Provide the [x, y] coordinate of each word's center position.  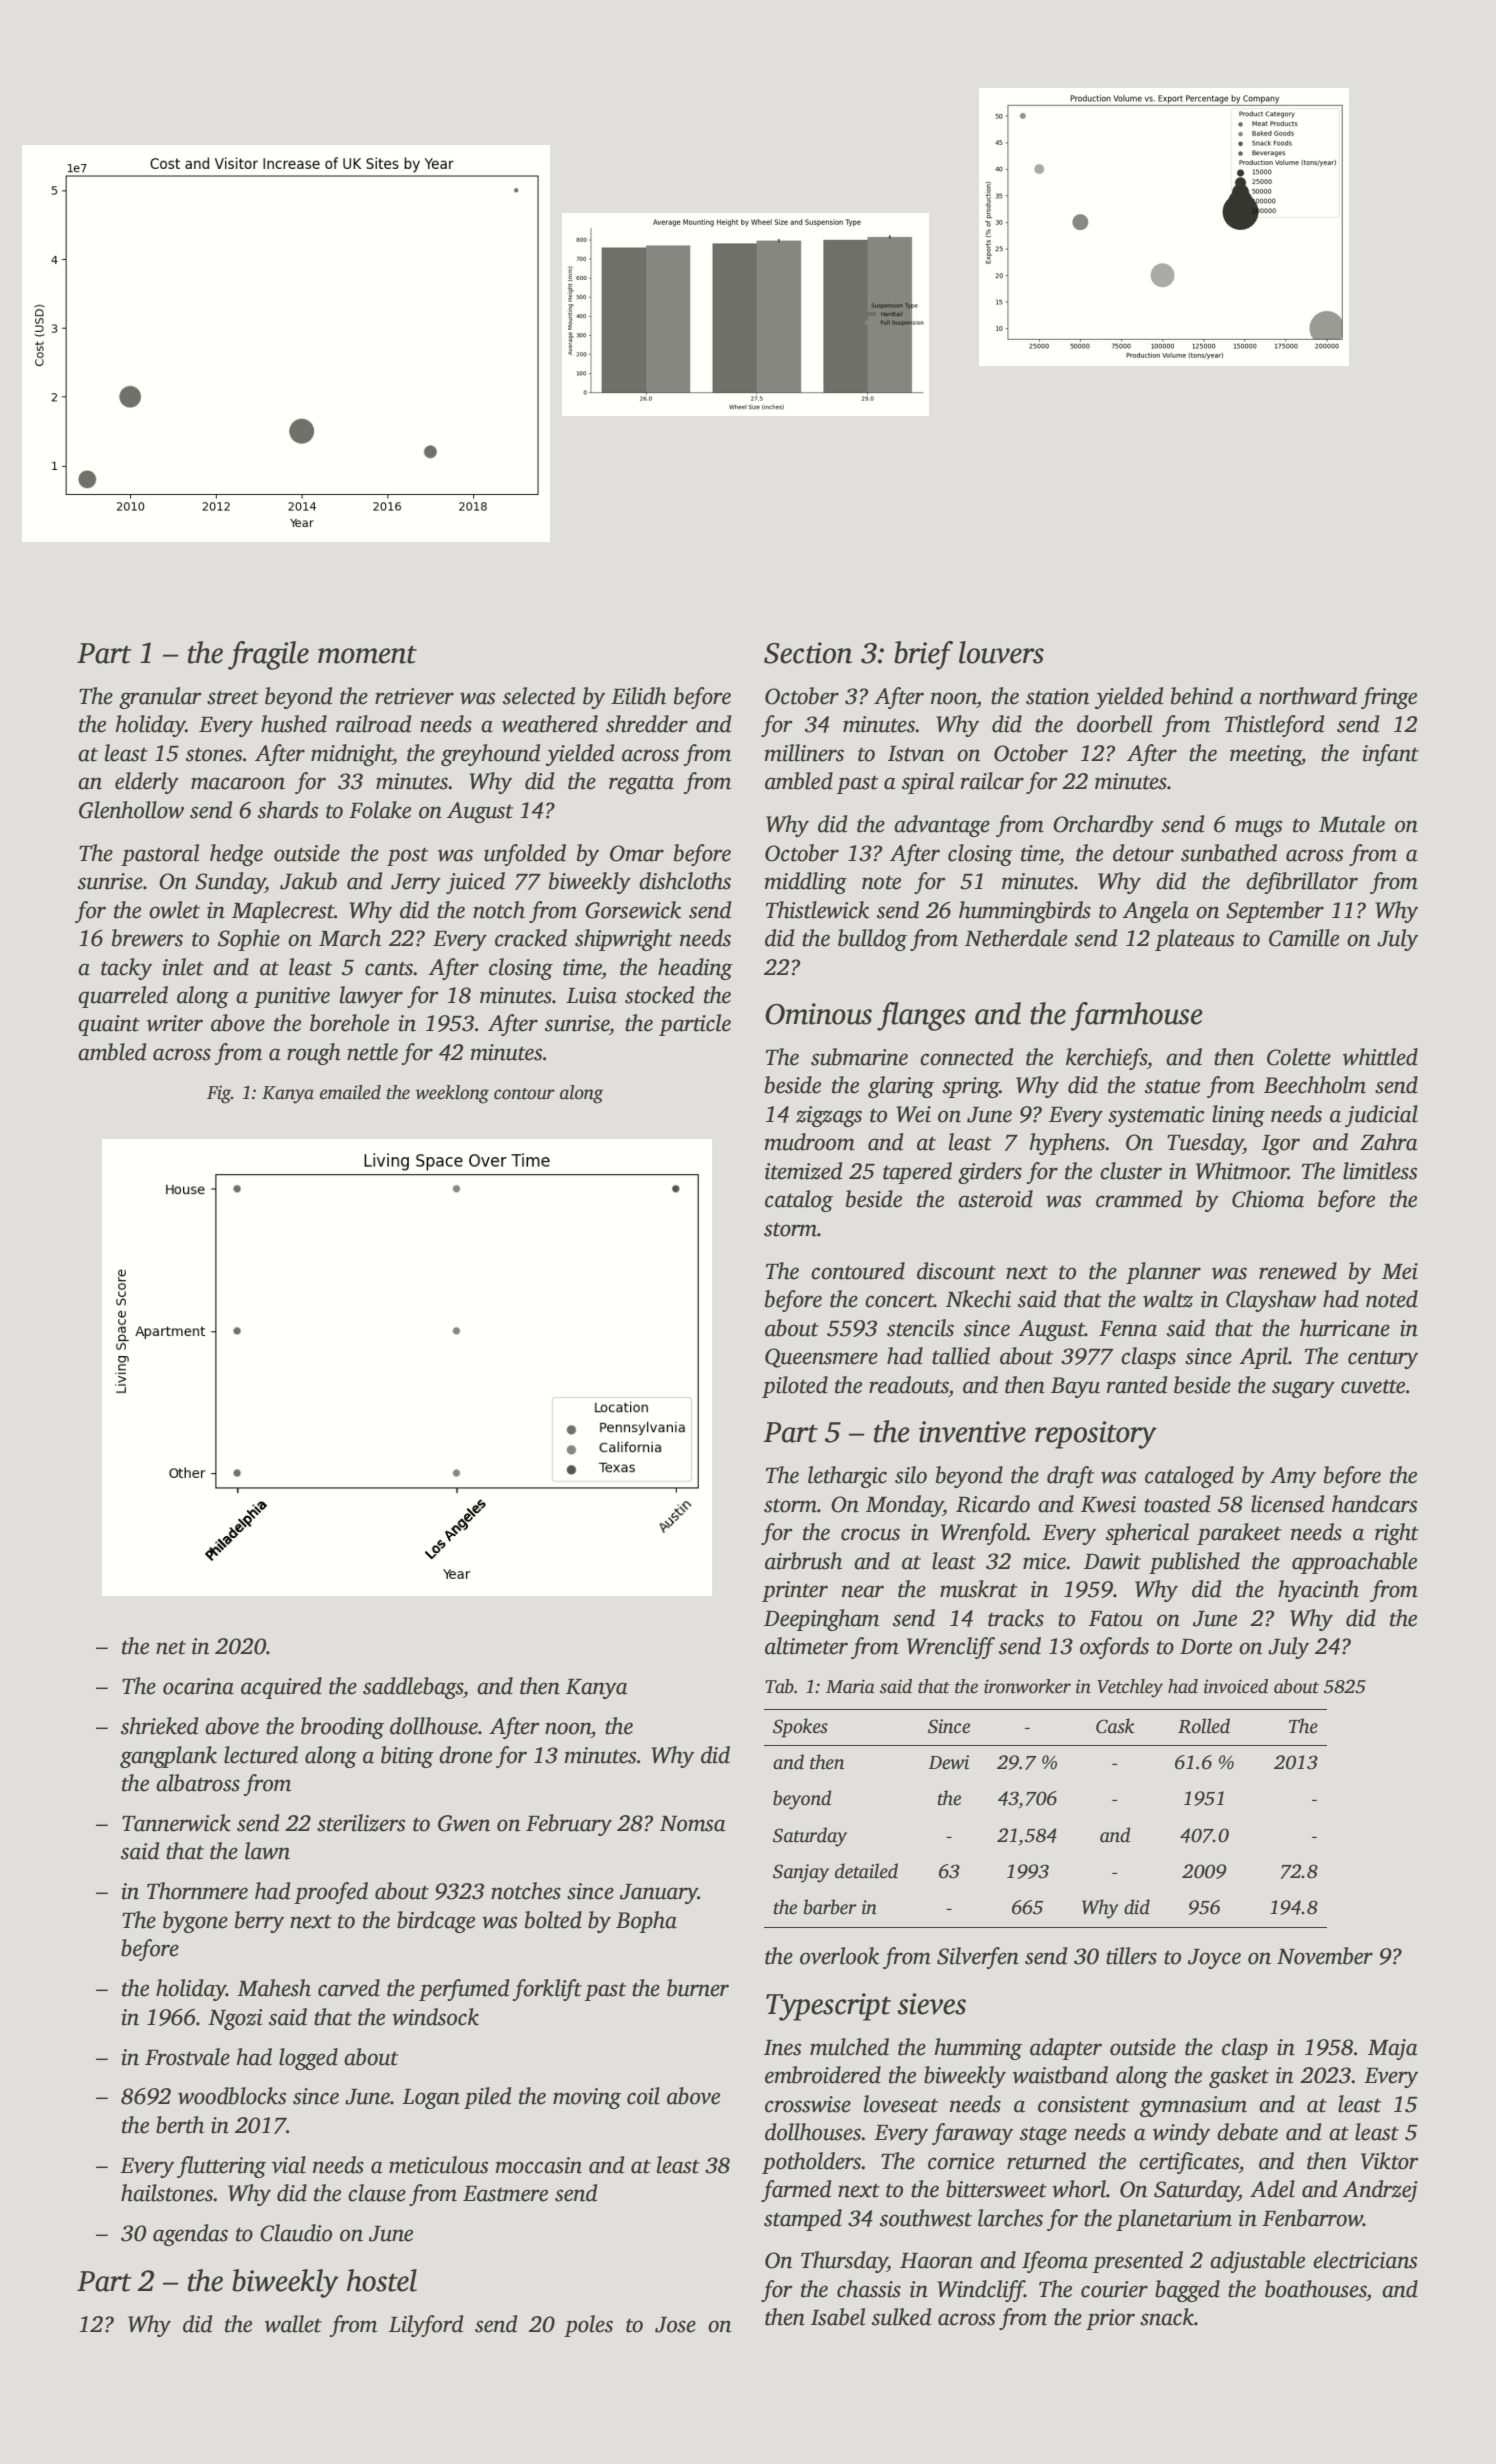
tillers [1131, 1956]
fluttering [221, 2167]
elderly [147, 783]
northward [1308, 696]
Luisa [591, 995]
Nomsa [693, 1824]
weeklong [452, 1094]
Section [808, 653]
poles [588, 2326]
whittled [1380, 1057]
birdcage [436, 1922]
